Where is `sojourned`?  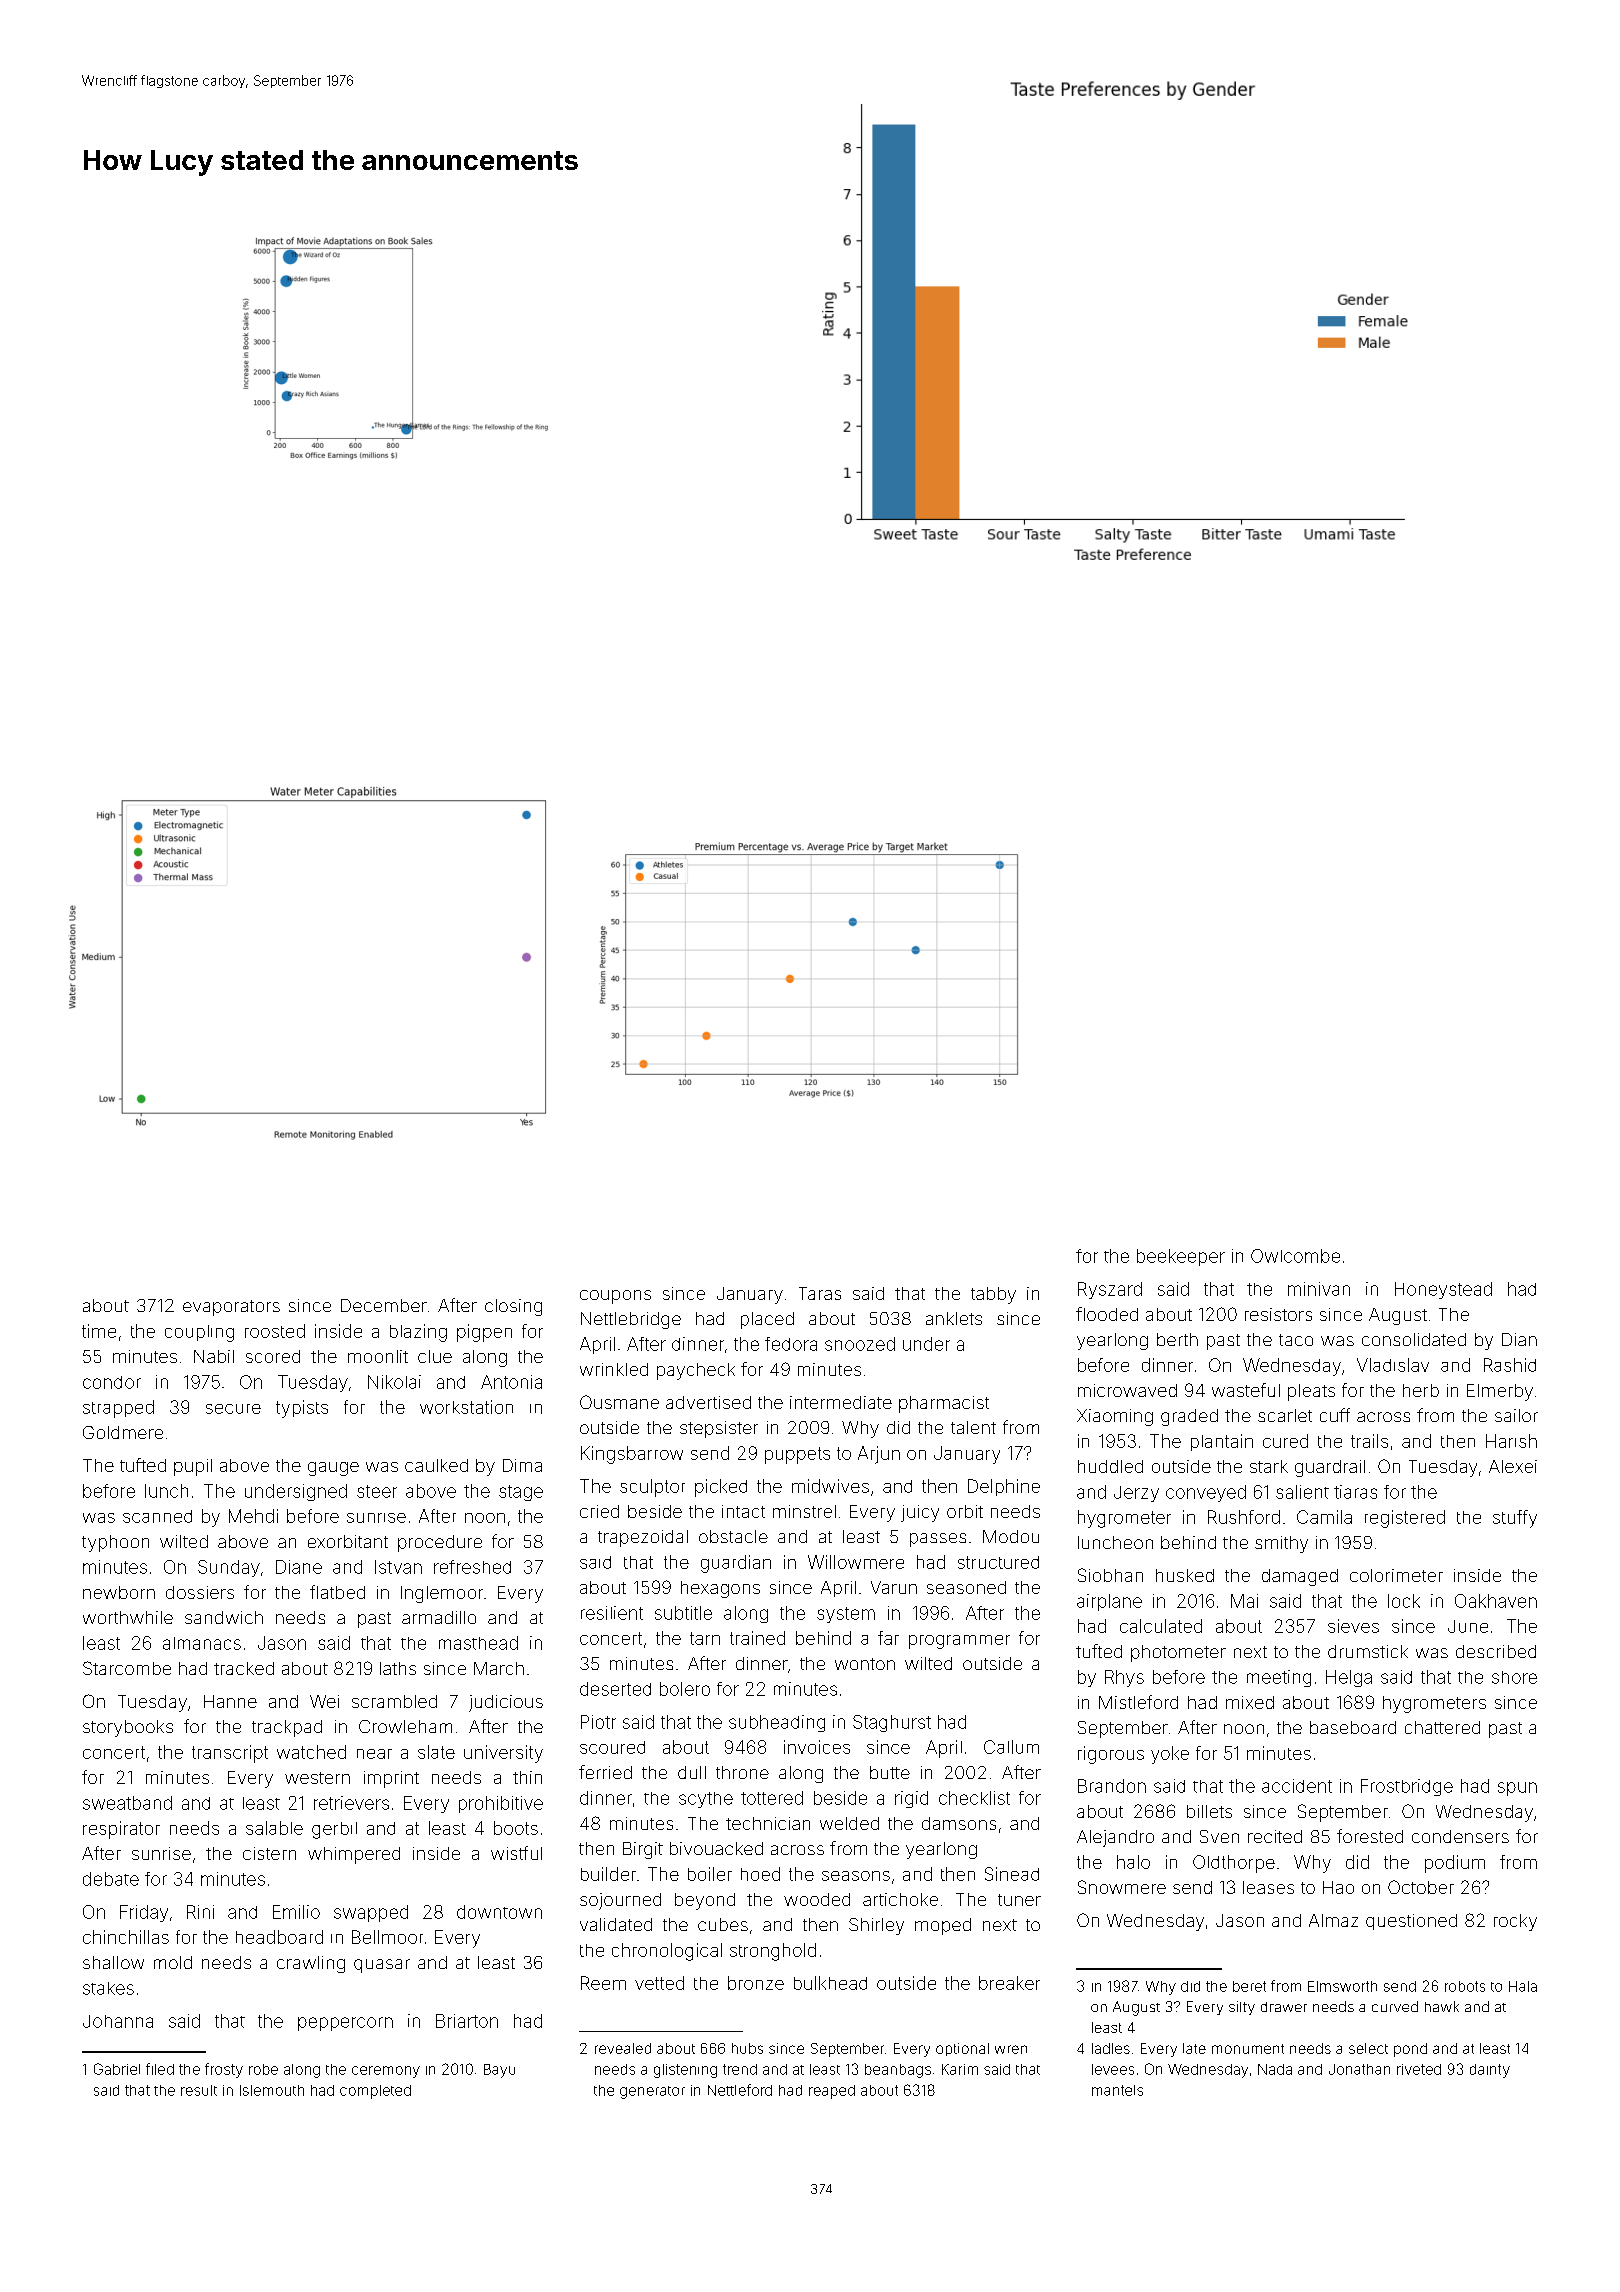 sojourned is located at coordinates (620, 1901).
